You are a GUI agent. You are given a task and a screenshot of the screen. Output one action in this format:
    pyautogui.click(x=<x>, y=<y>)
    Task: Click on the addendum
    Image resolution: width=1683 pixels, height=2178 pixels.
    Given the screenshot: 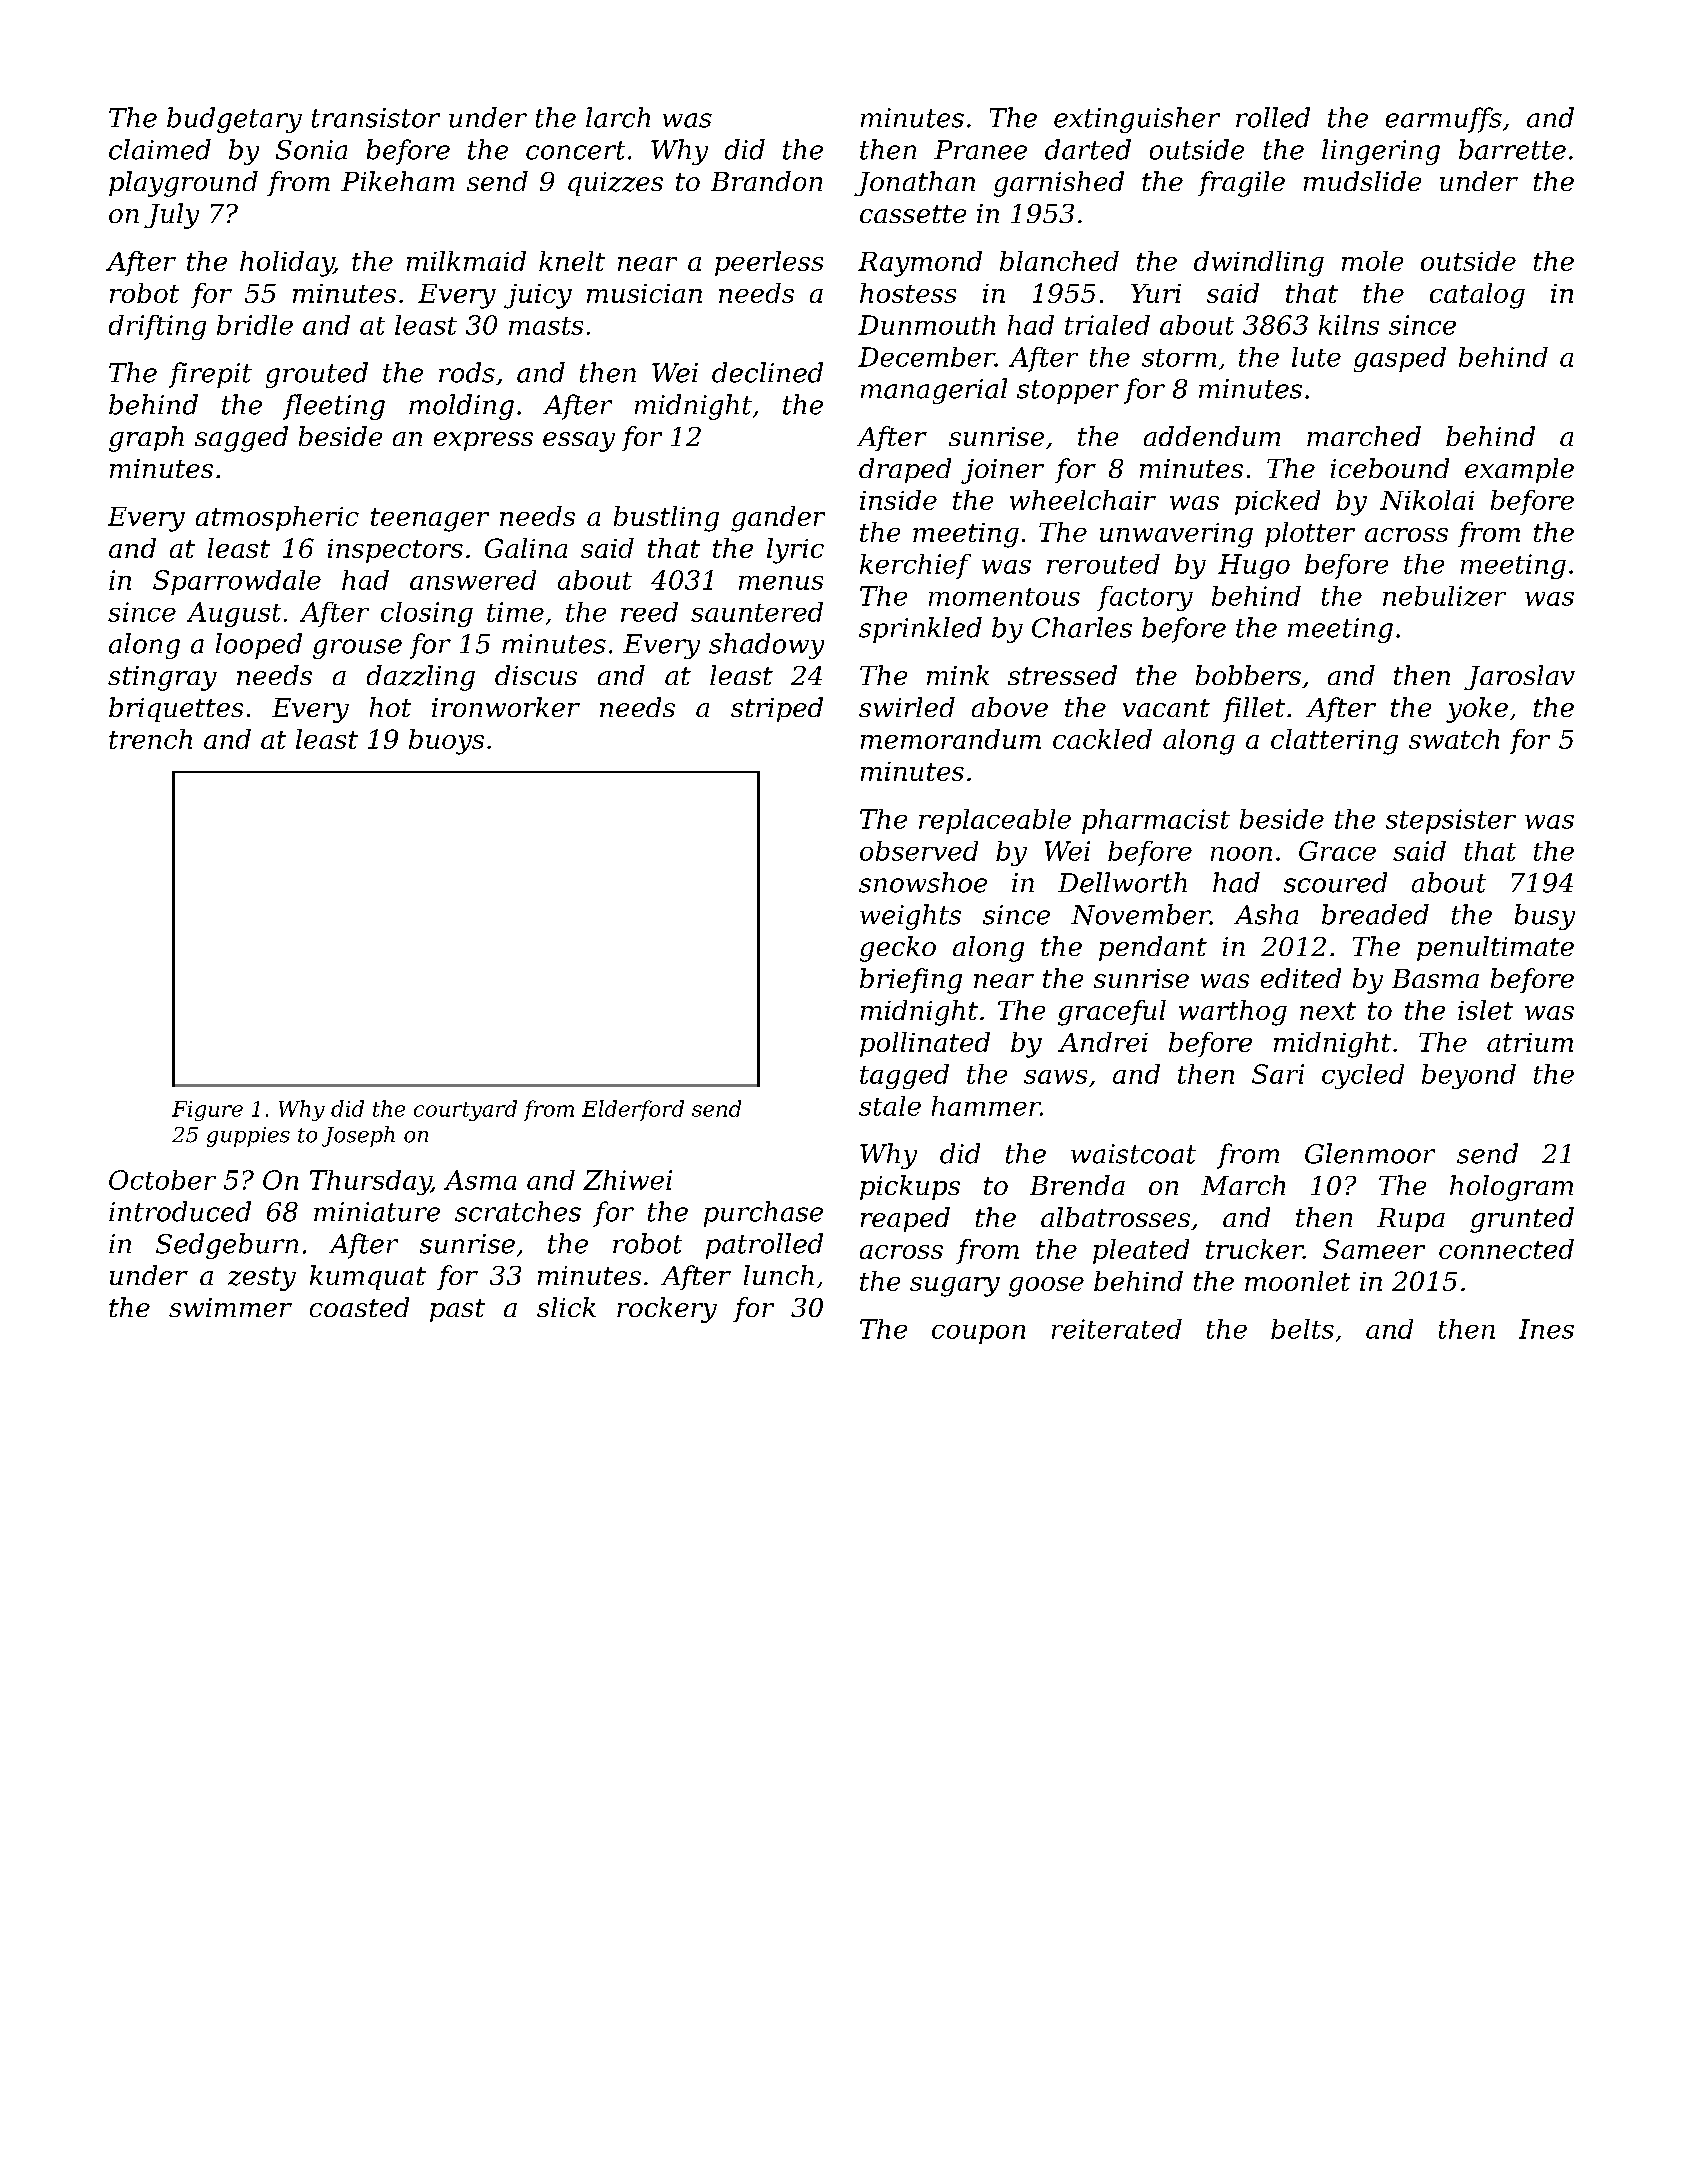 What is the action you would take?
    pyautogui.click(x=1212, y=436)
